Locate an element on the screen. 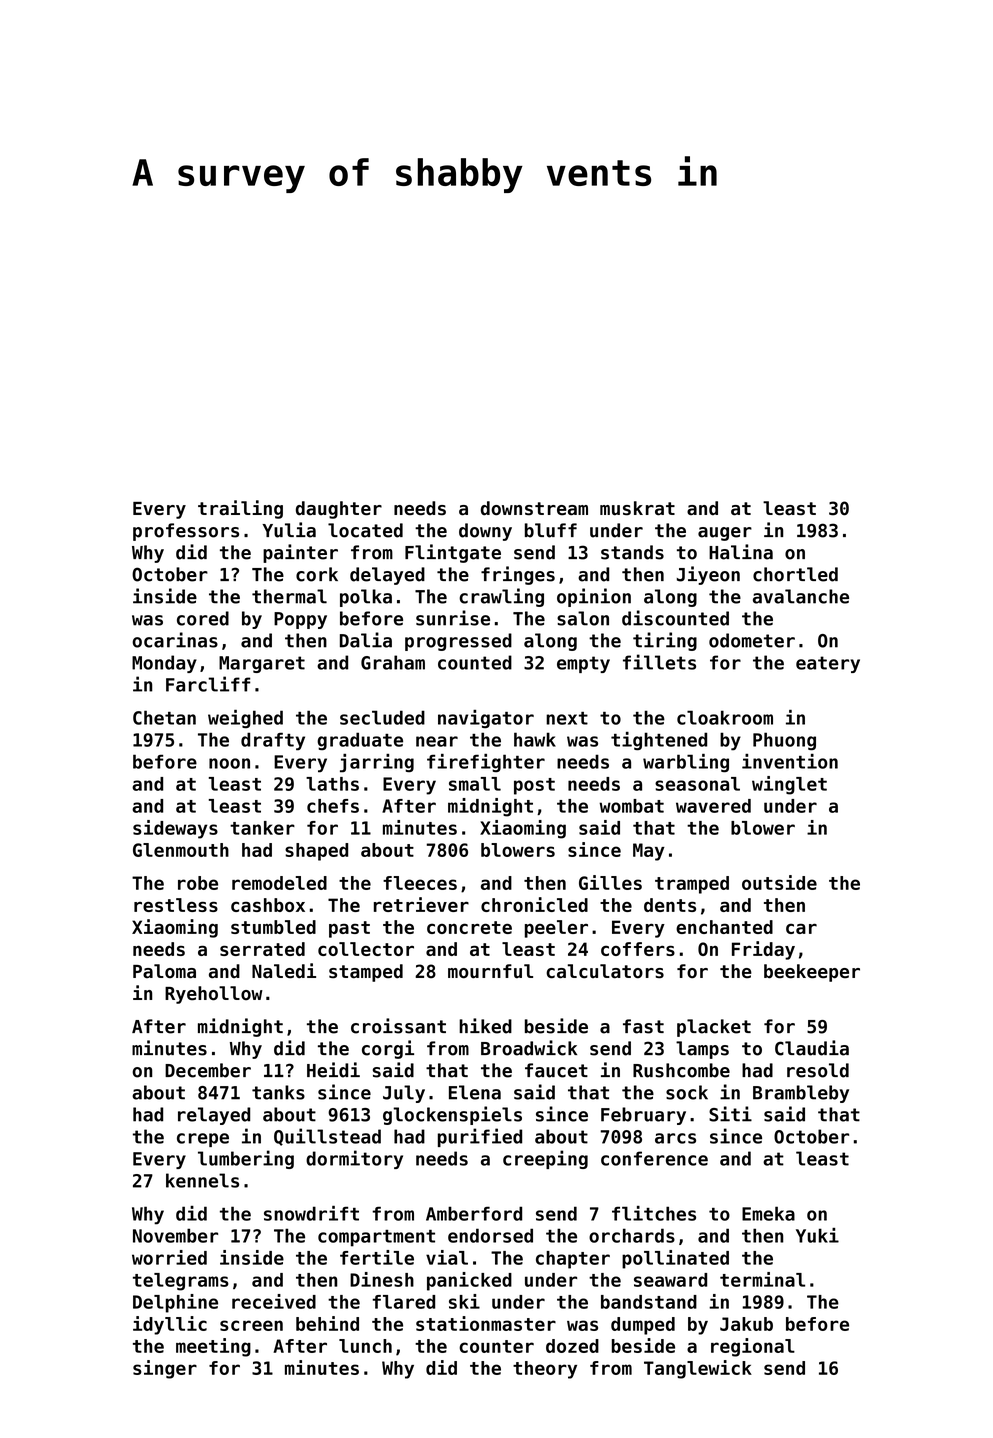 The height and width of the screenshot is (1438, 993). Siti is located at coordinates (730, 1114).
